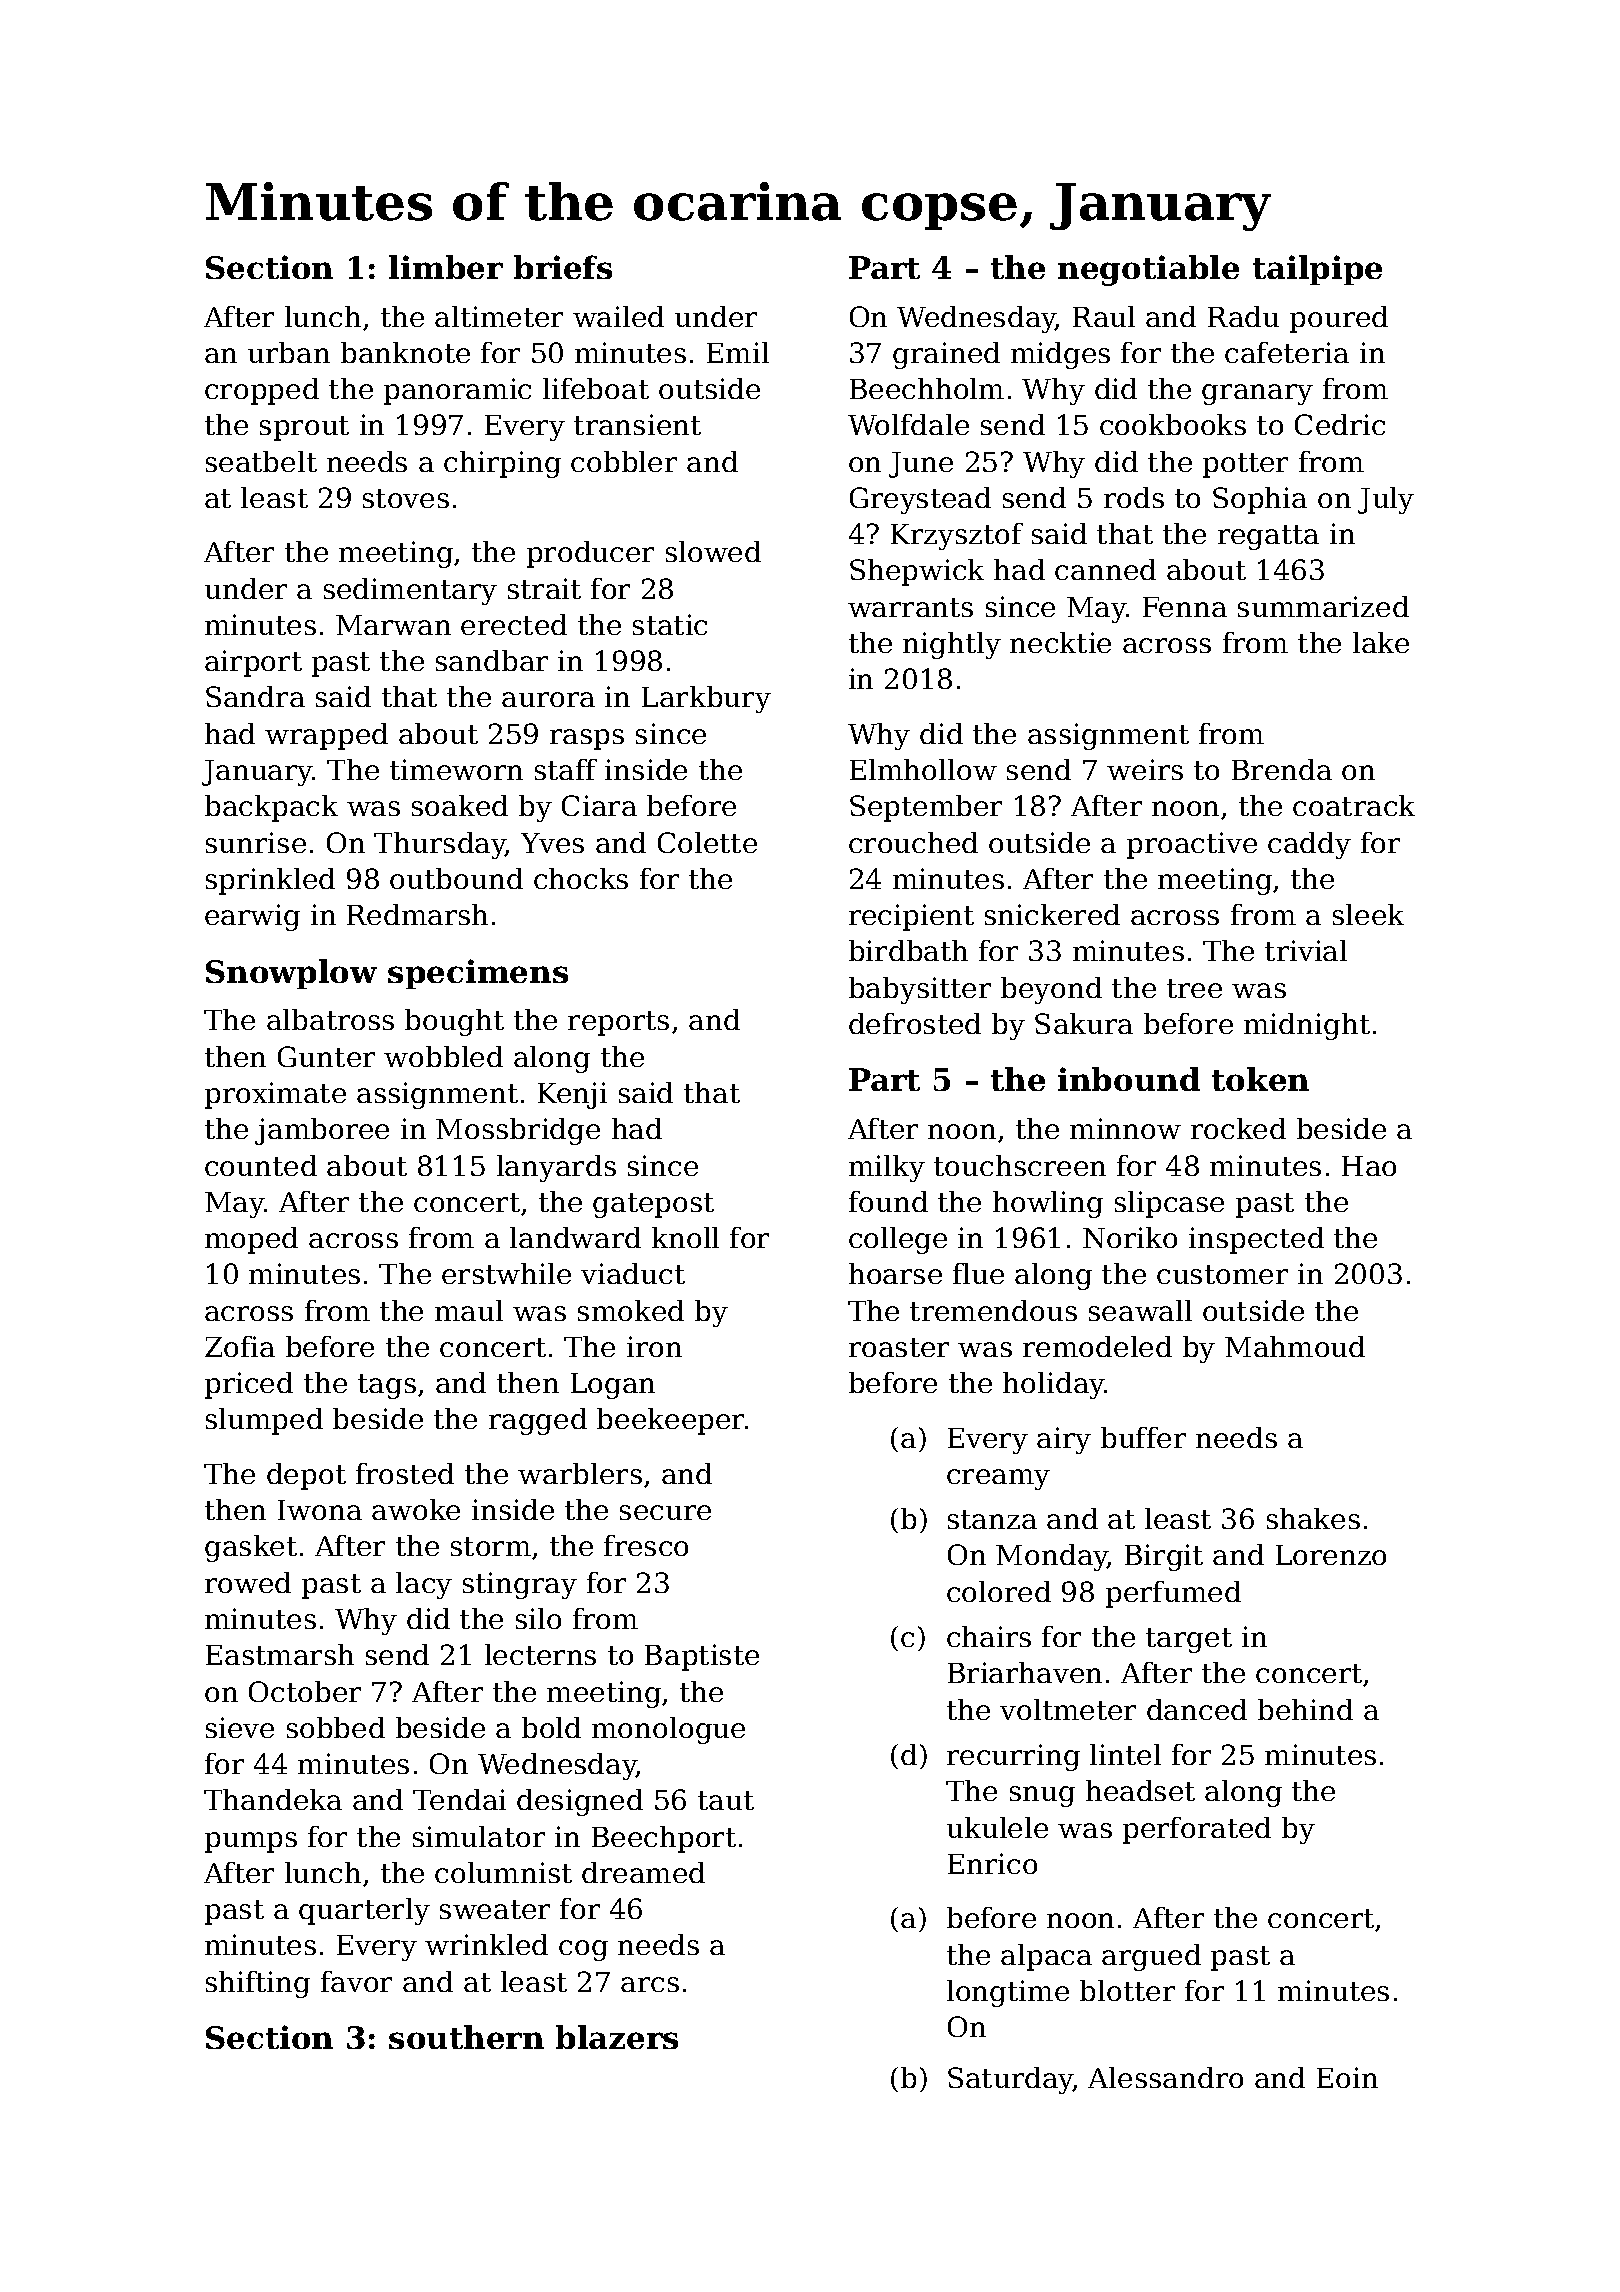  What do you see at coordinates (305, 1691) in the screenshot?
I see `October` at bounding box center [305, 1691].
